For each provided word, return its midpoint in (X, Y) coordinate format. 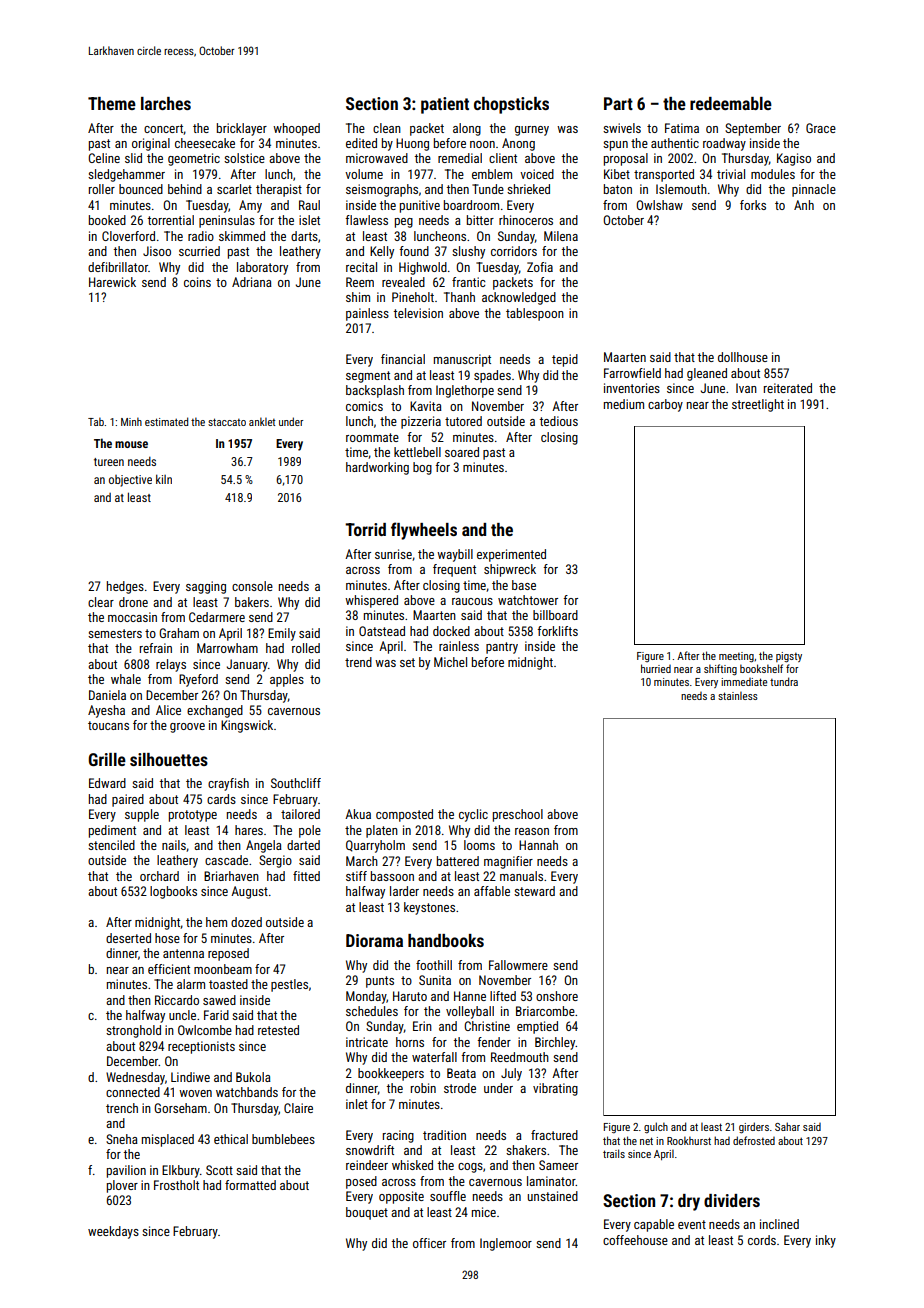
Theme (112, 103)
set (407, 662)
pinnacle (814, 190)
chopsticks (511, 105)
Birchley (555, 1043)
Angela (264, 846)
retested (278, 1030)
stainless (738, 696)
